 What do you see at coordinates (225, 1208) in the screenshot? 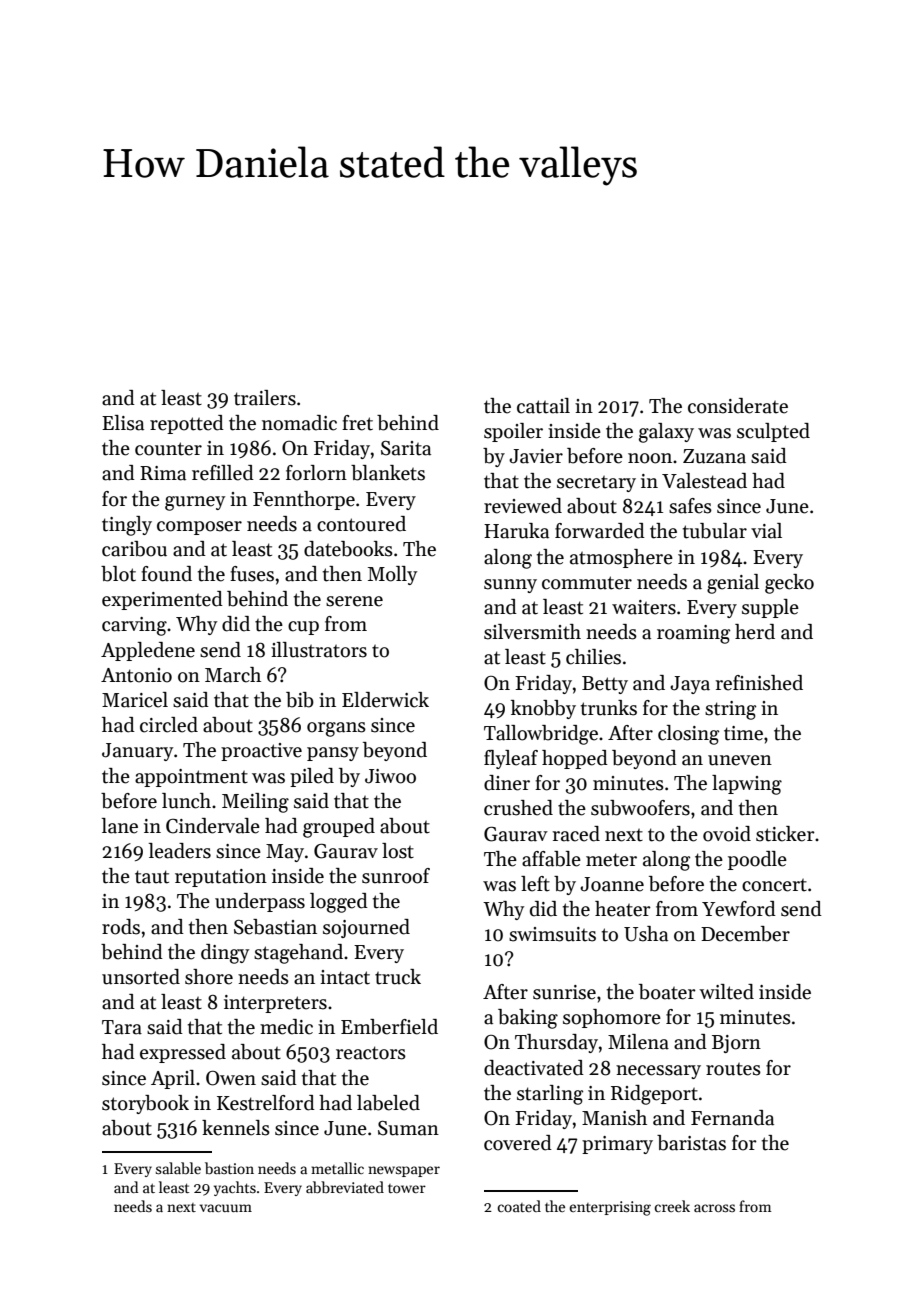
I see `vacuum` at bounding box center [225, 1208].
